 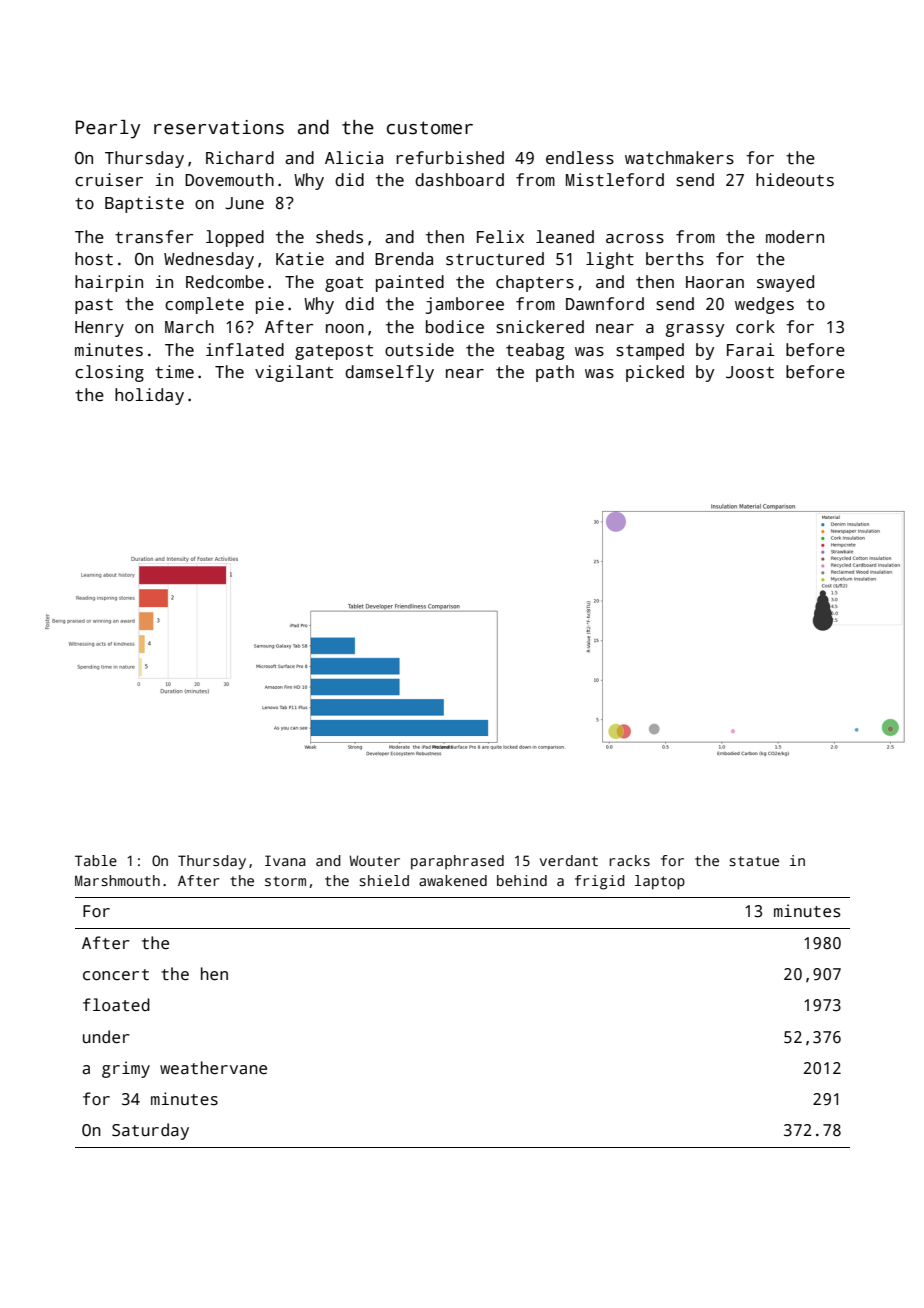 I want to click on grimy, so click(x=126, y=1069).
